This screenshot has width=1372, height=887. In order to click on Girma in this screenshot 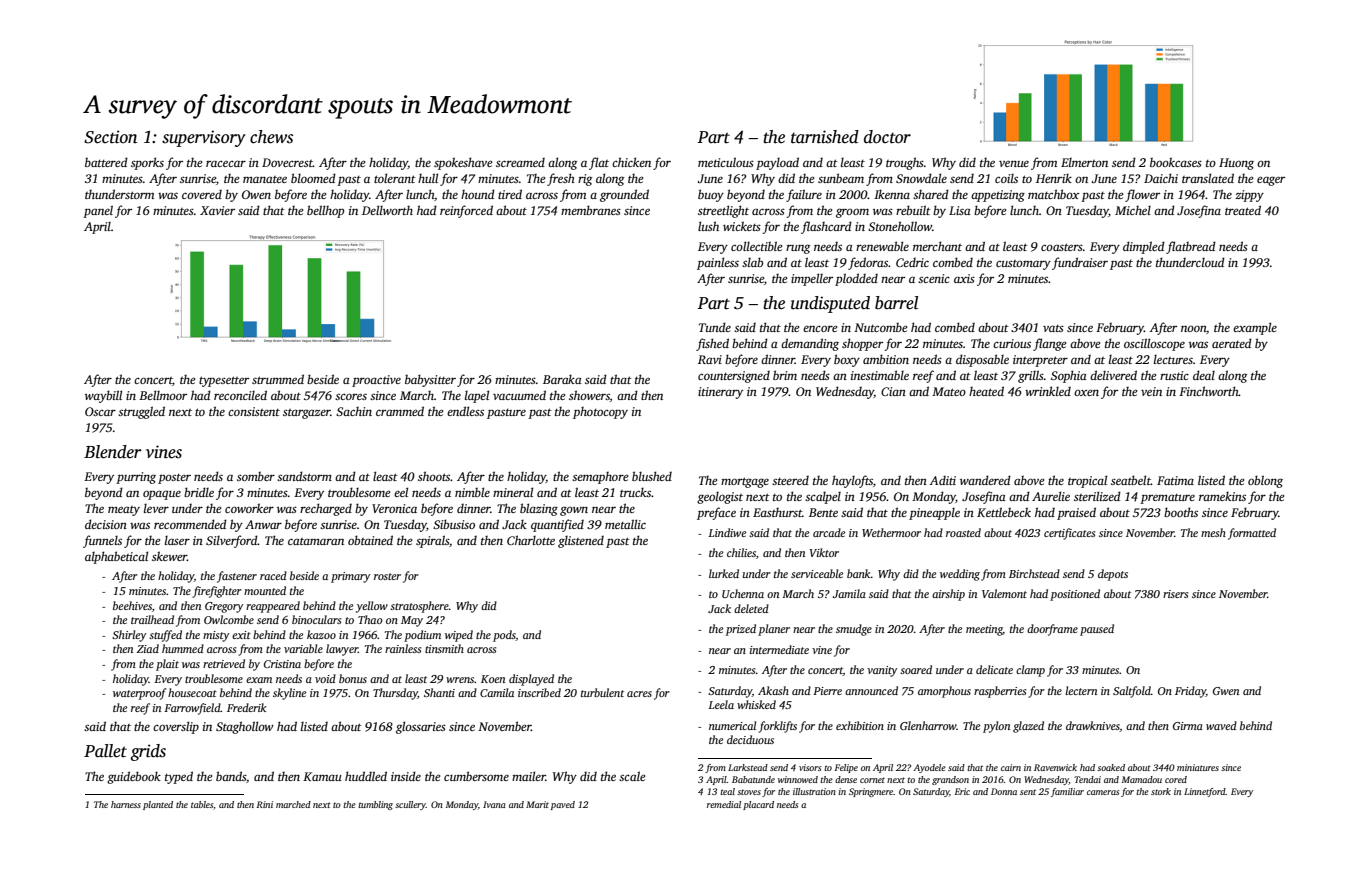, I will do `click(1188, 726)`.
